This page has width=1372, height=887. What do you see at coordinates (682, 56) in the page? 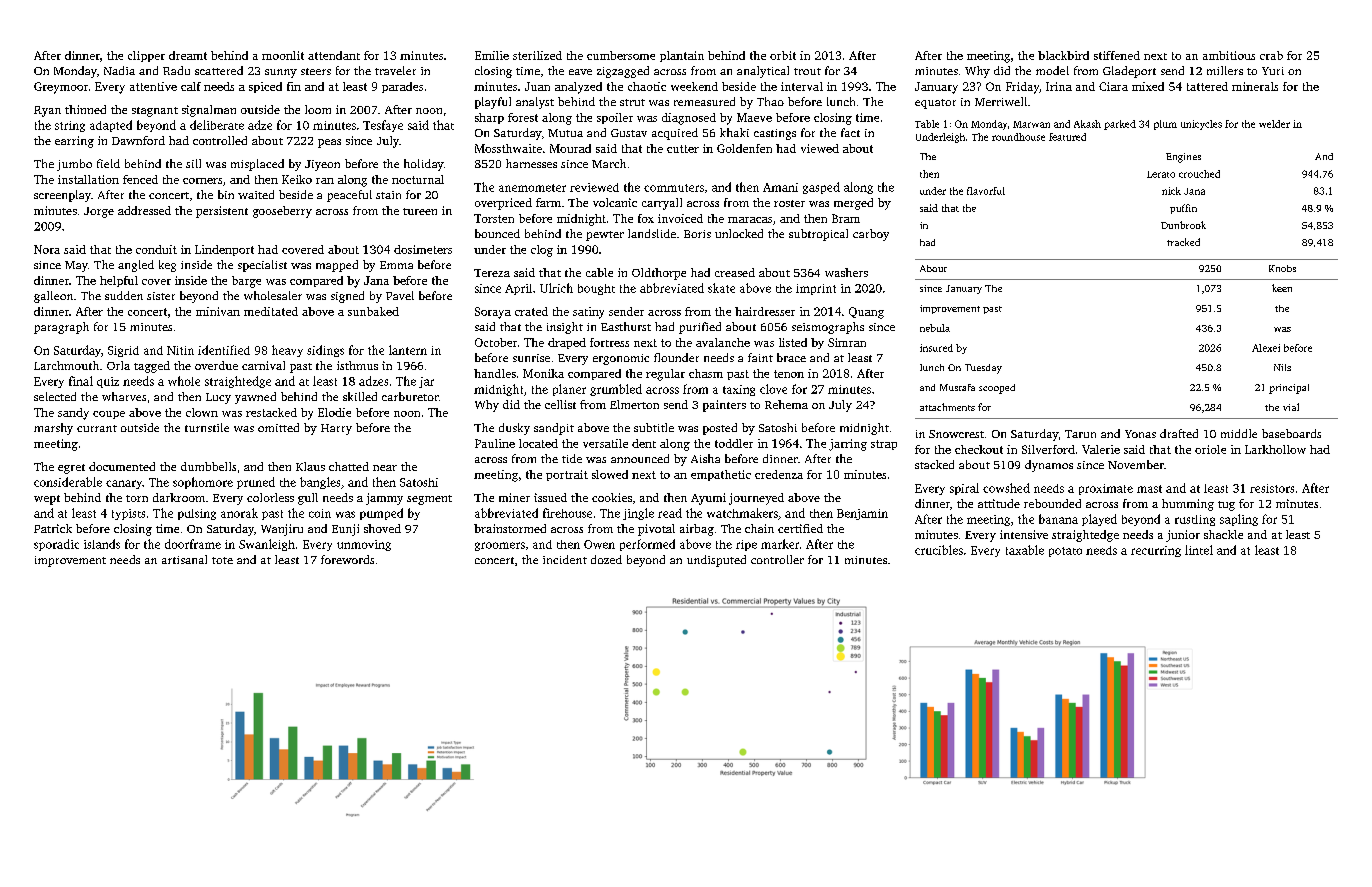
I see `plantain` at bounding box center [682, 56].
